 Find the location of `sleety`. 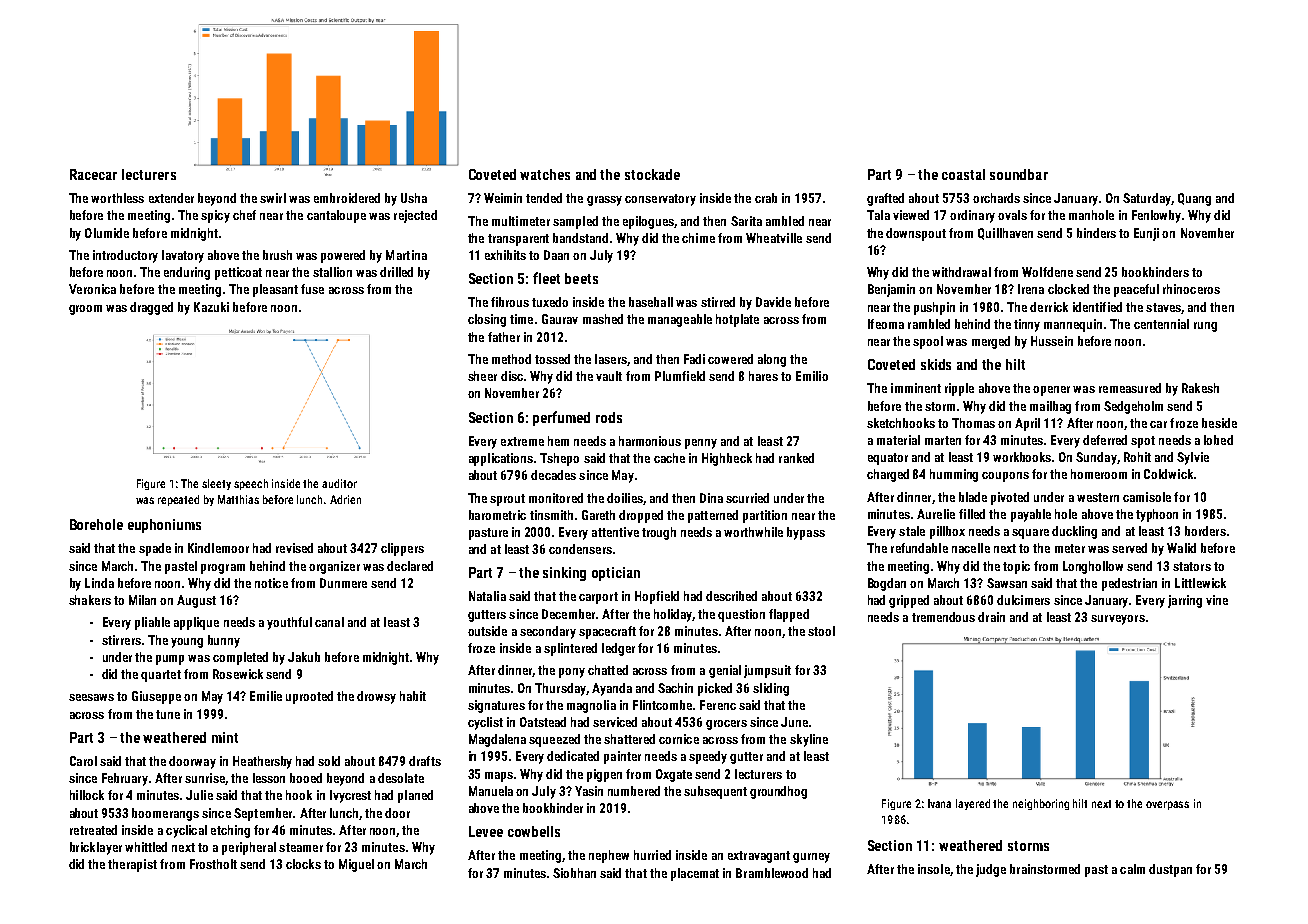

sleety is located at coordinates (216, 484).
